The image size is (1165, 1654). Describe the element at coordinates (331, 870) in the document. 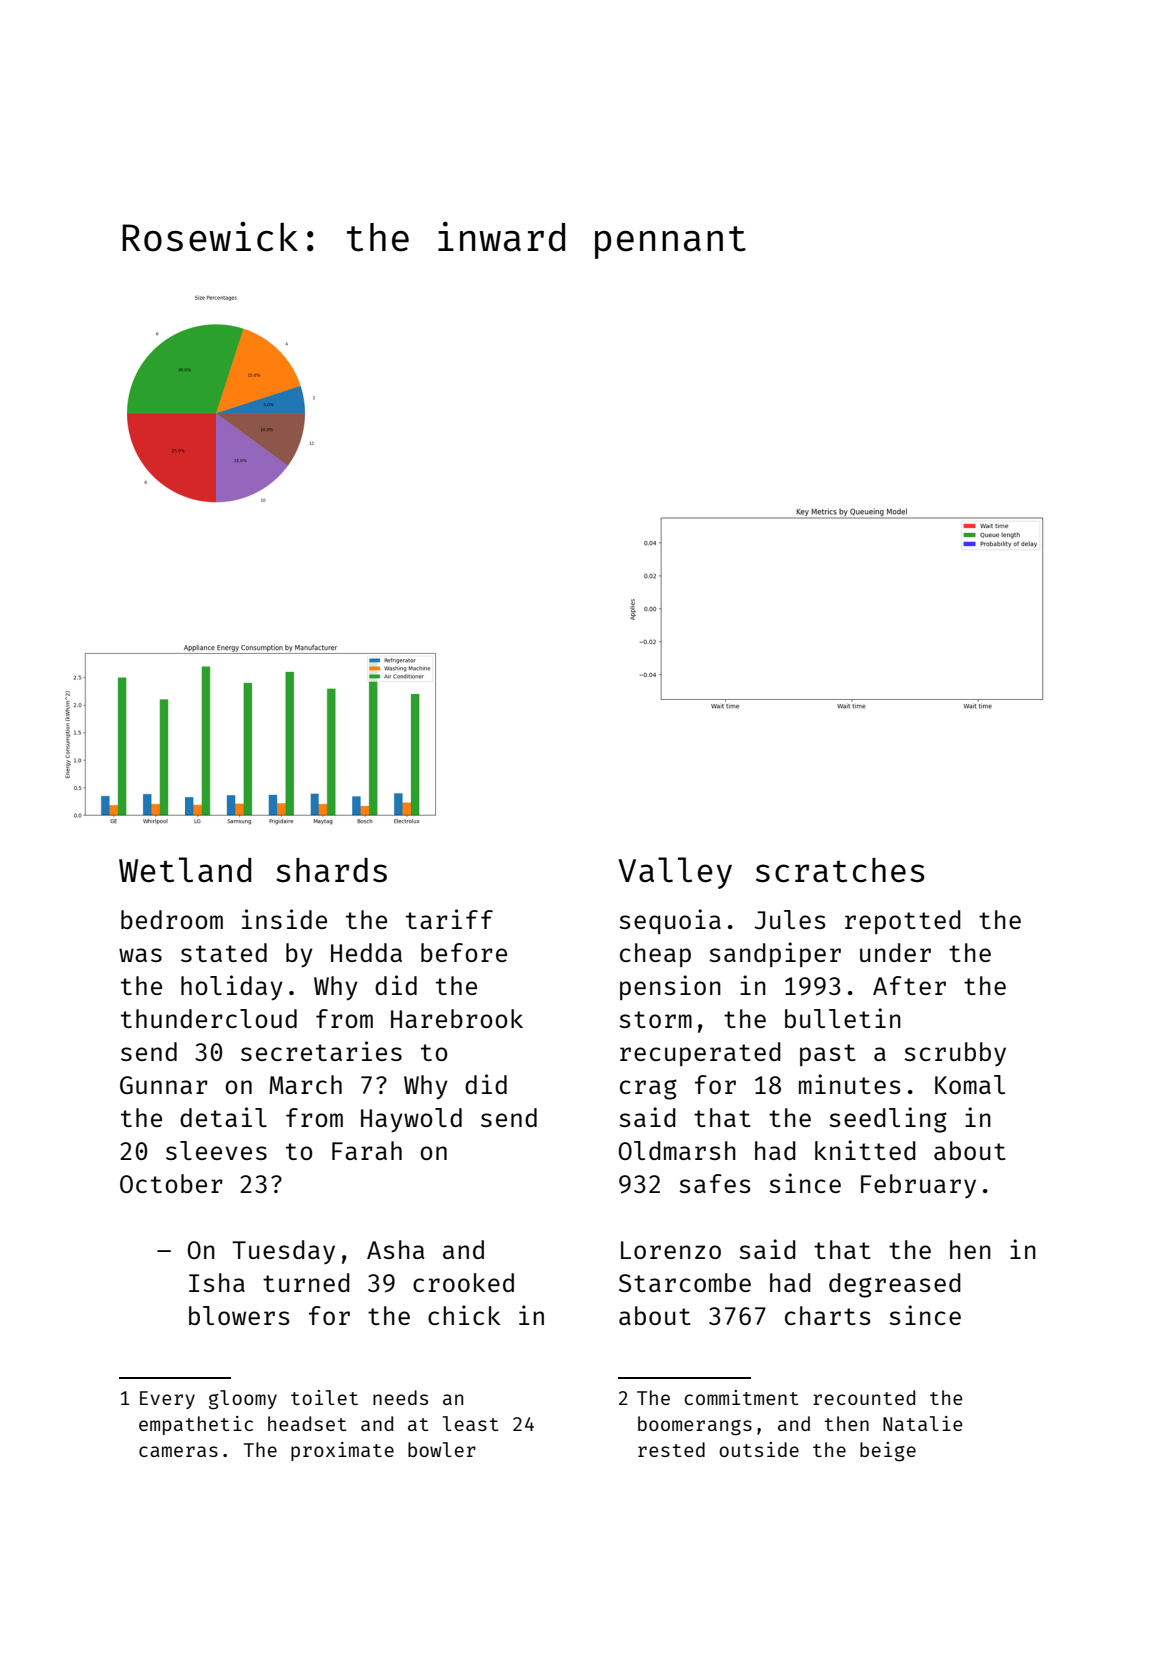

I see `shards` at that location.
